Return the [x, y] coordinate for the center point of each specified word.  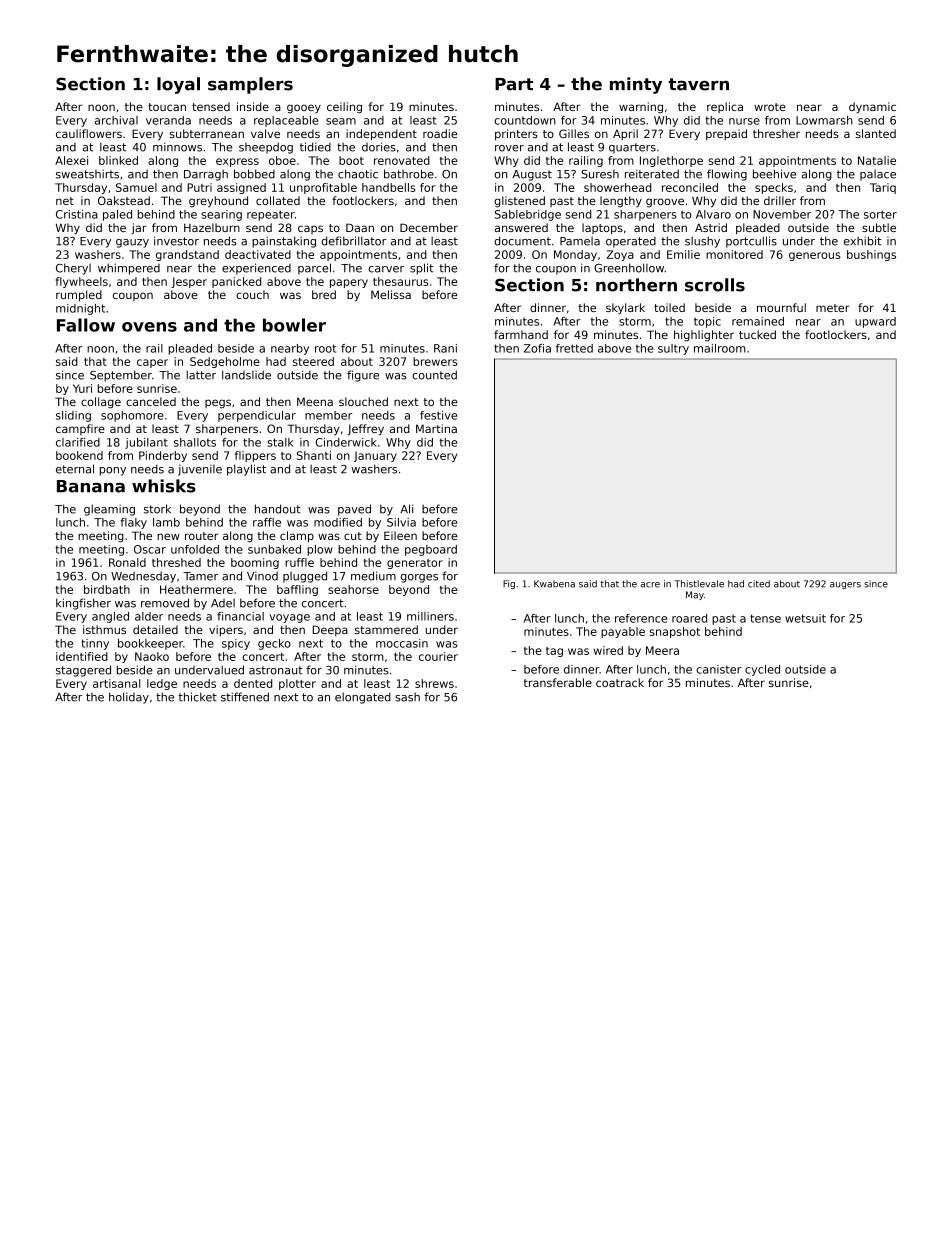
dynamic [872, 108]
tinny [95, 644]
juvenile [200, 470]
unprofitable [323, 188]
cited [759, 584]
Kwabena [554, 584]
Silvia [401, 522]
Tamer [200, 576]
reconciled [690, 187]
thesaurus [400, 281]
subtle [879, 227]
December [429, 227]
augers [845, 585]
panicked [236, 282]
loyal [178, 85]
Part [514, 84]
